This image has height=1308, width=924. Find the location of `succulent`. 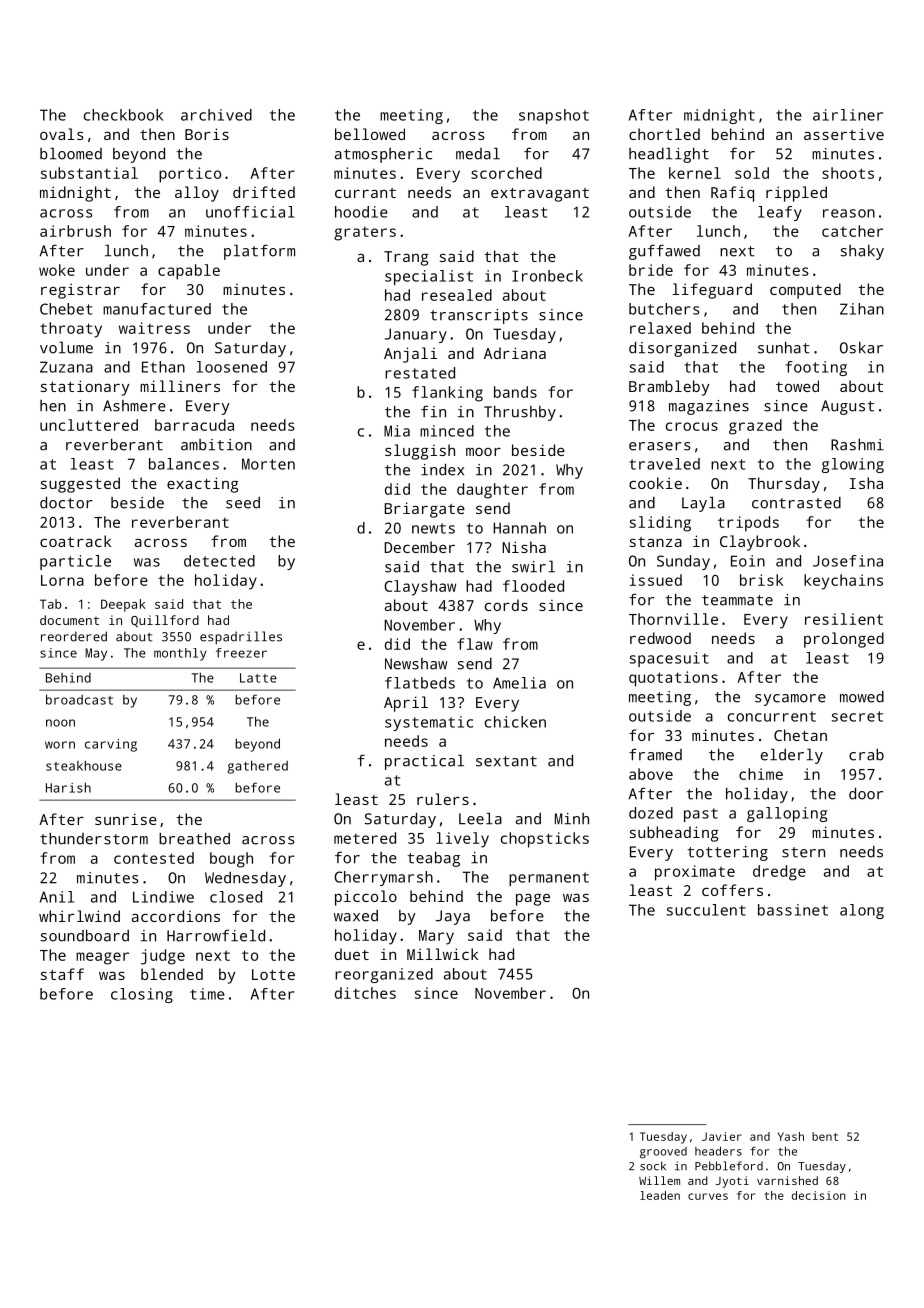

succulent is located at coordinates (706, 910).
